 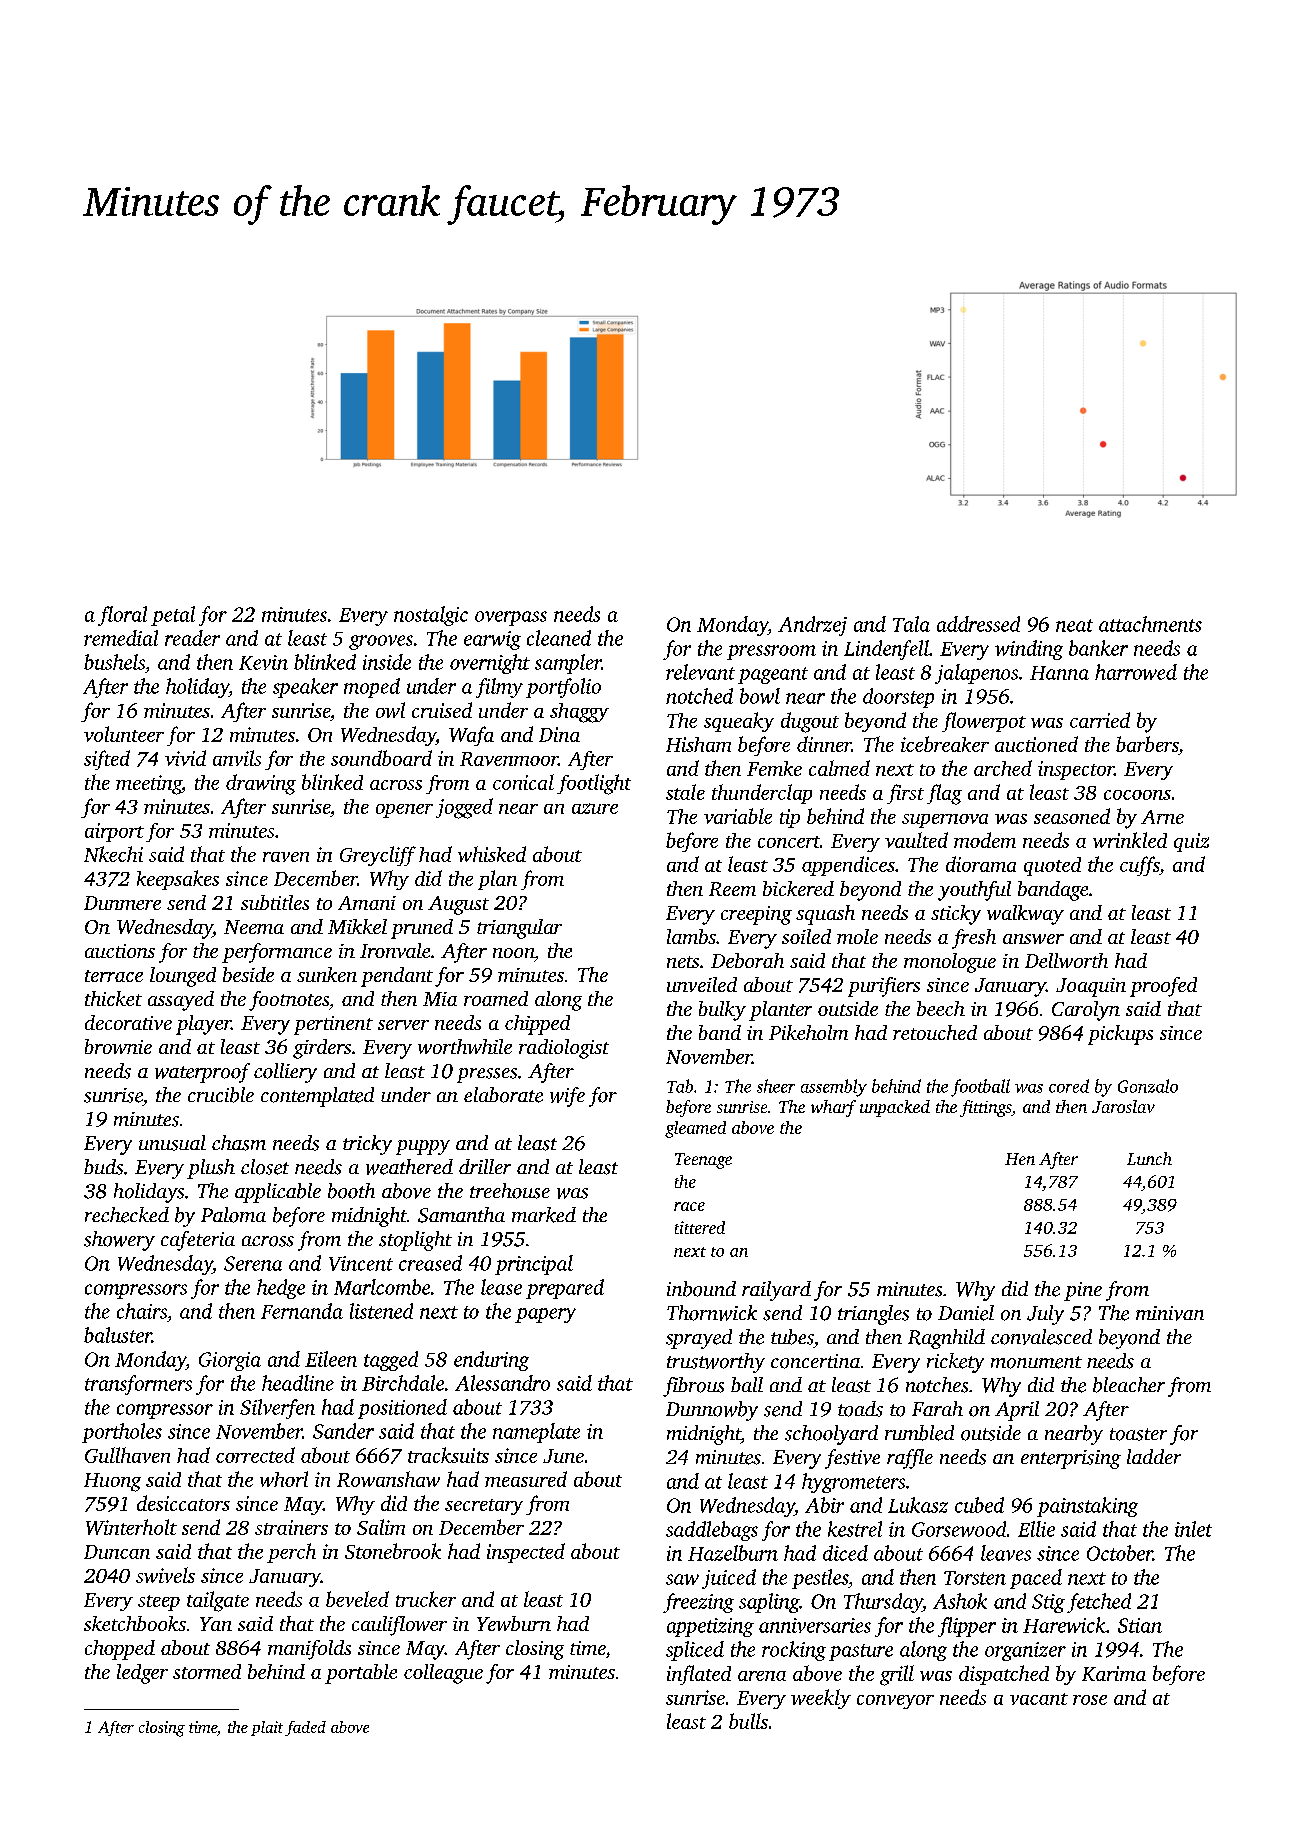 What do you see at coordinates (122, 616) in the screenshot?
I see `floral` at bounding box center [122, 616].
